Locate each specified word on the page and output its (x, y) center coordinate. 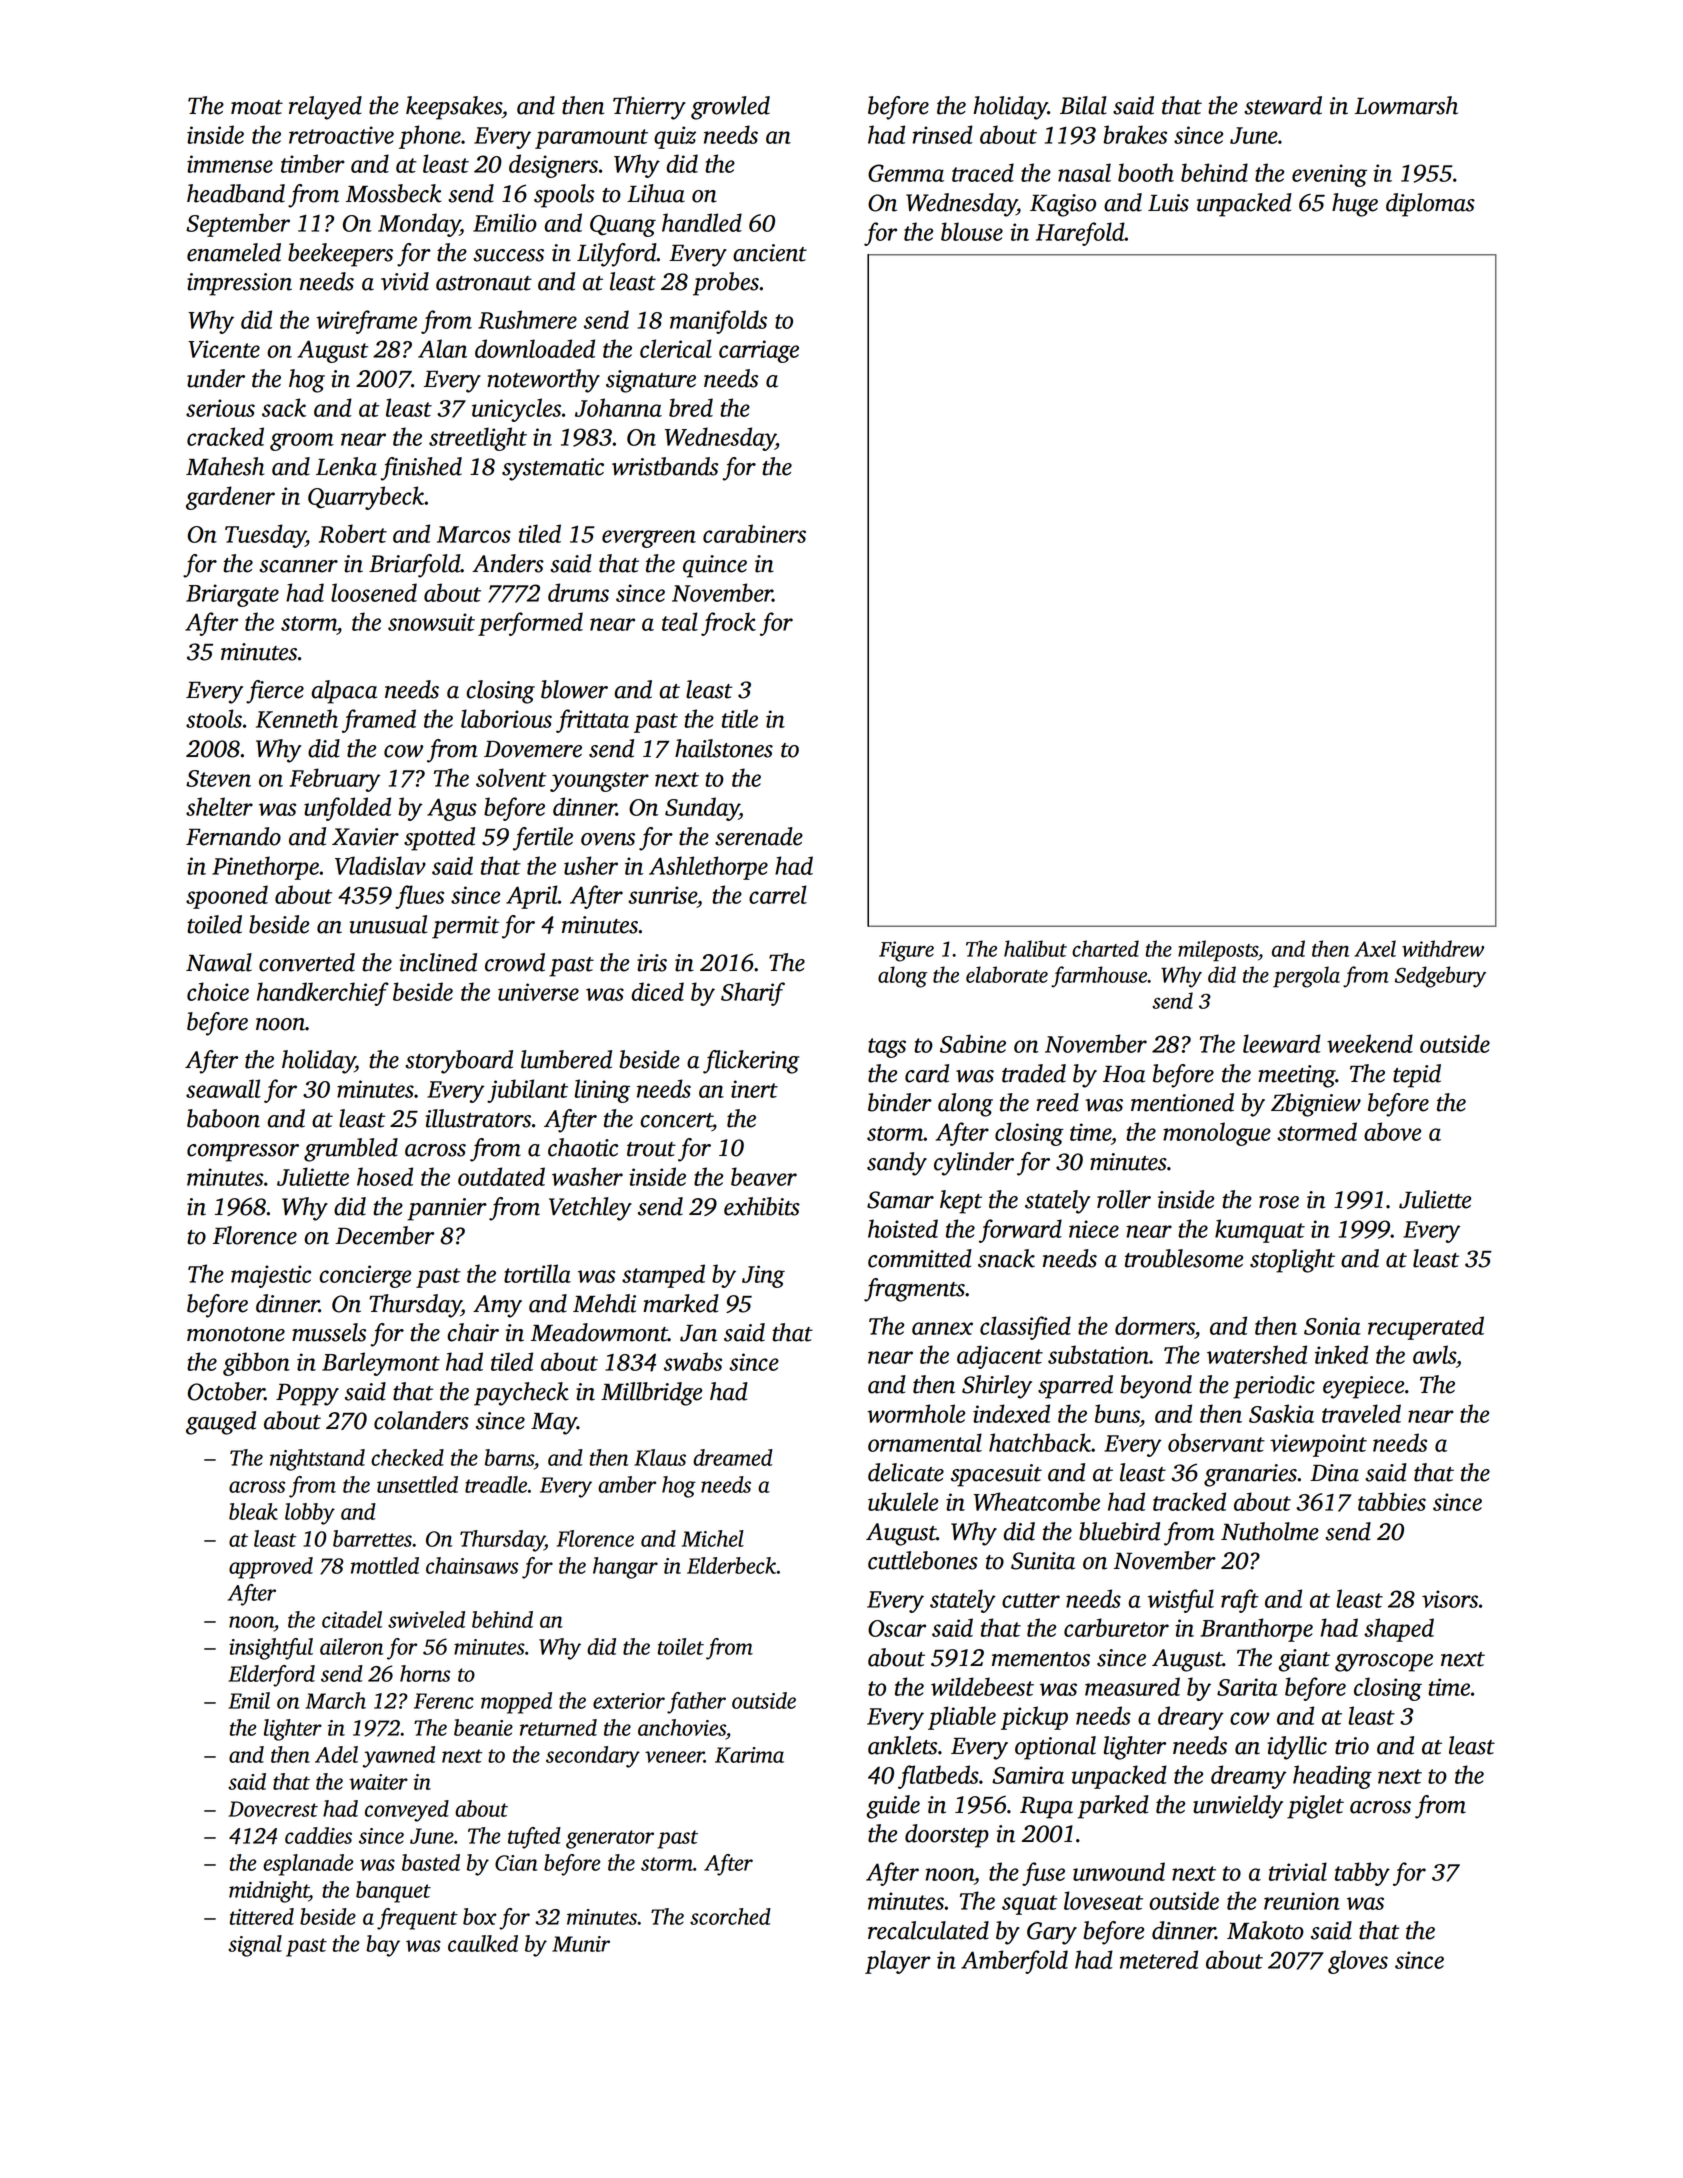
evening (1329, 175)
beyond (1156, 1387)
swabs (693, 1361)
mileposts (1218, 951)
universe (538, 992)
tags (887, 1048)
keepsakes (454, 108)
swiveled (426, 1619)
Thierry (649, 108)
